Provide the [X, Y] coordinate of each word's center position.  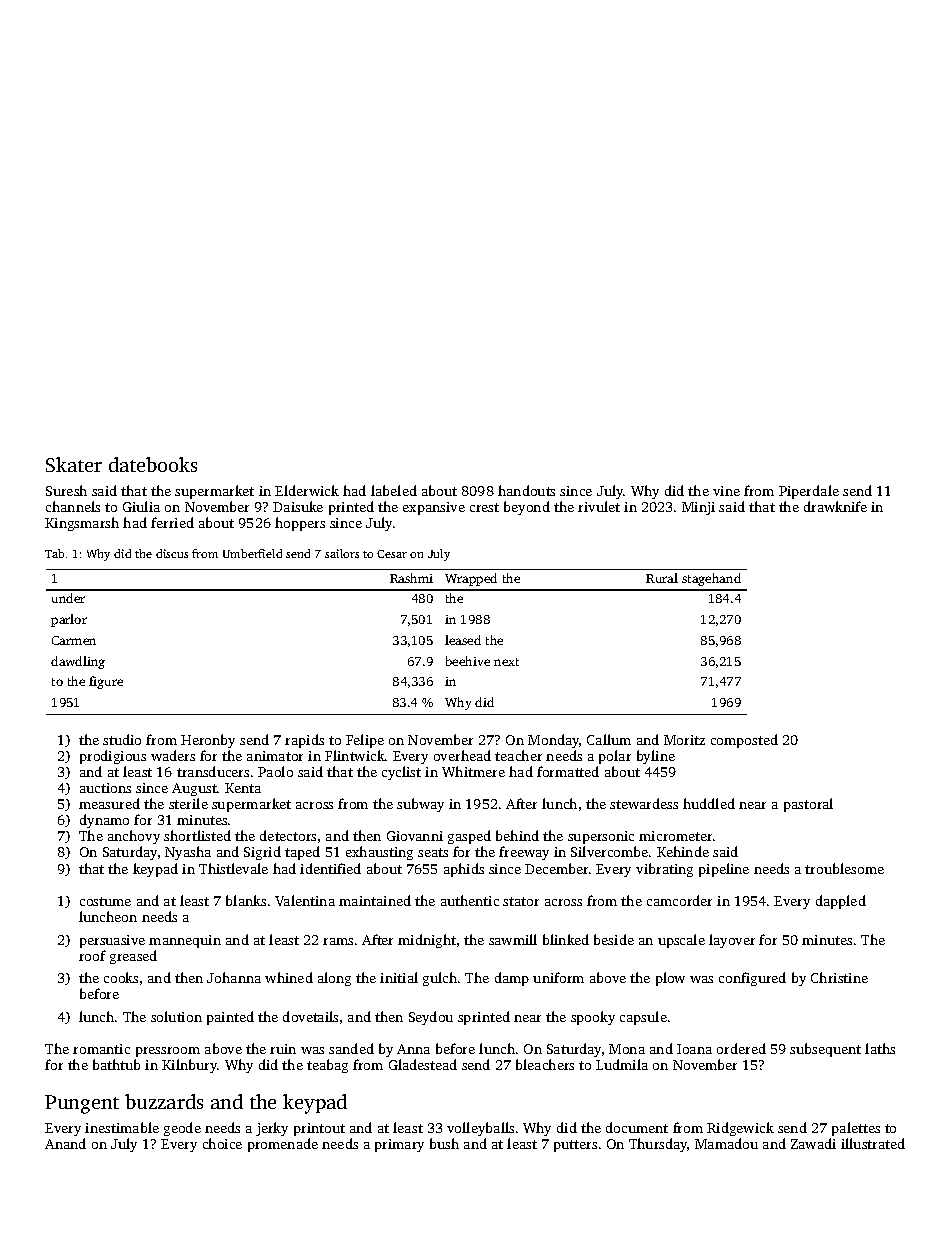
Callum [609, 739]
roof [92, 955]
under [68, 598]
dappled [841, 902]
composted [744, 741]
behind [517, 835]
